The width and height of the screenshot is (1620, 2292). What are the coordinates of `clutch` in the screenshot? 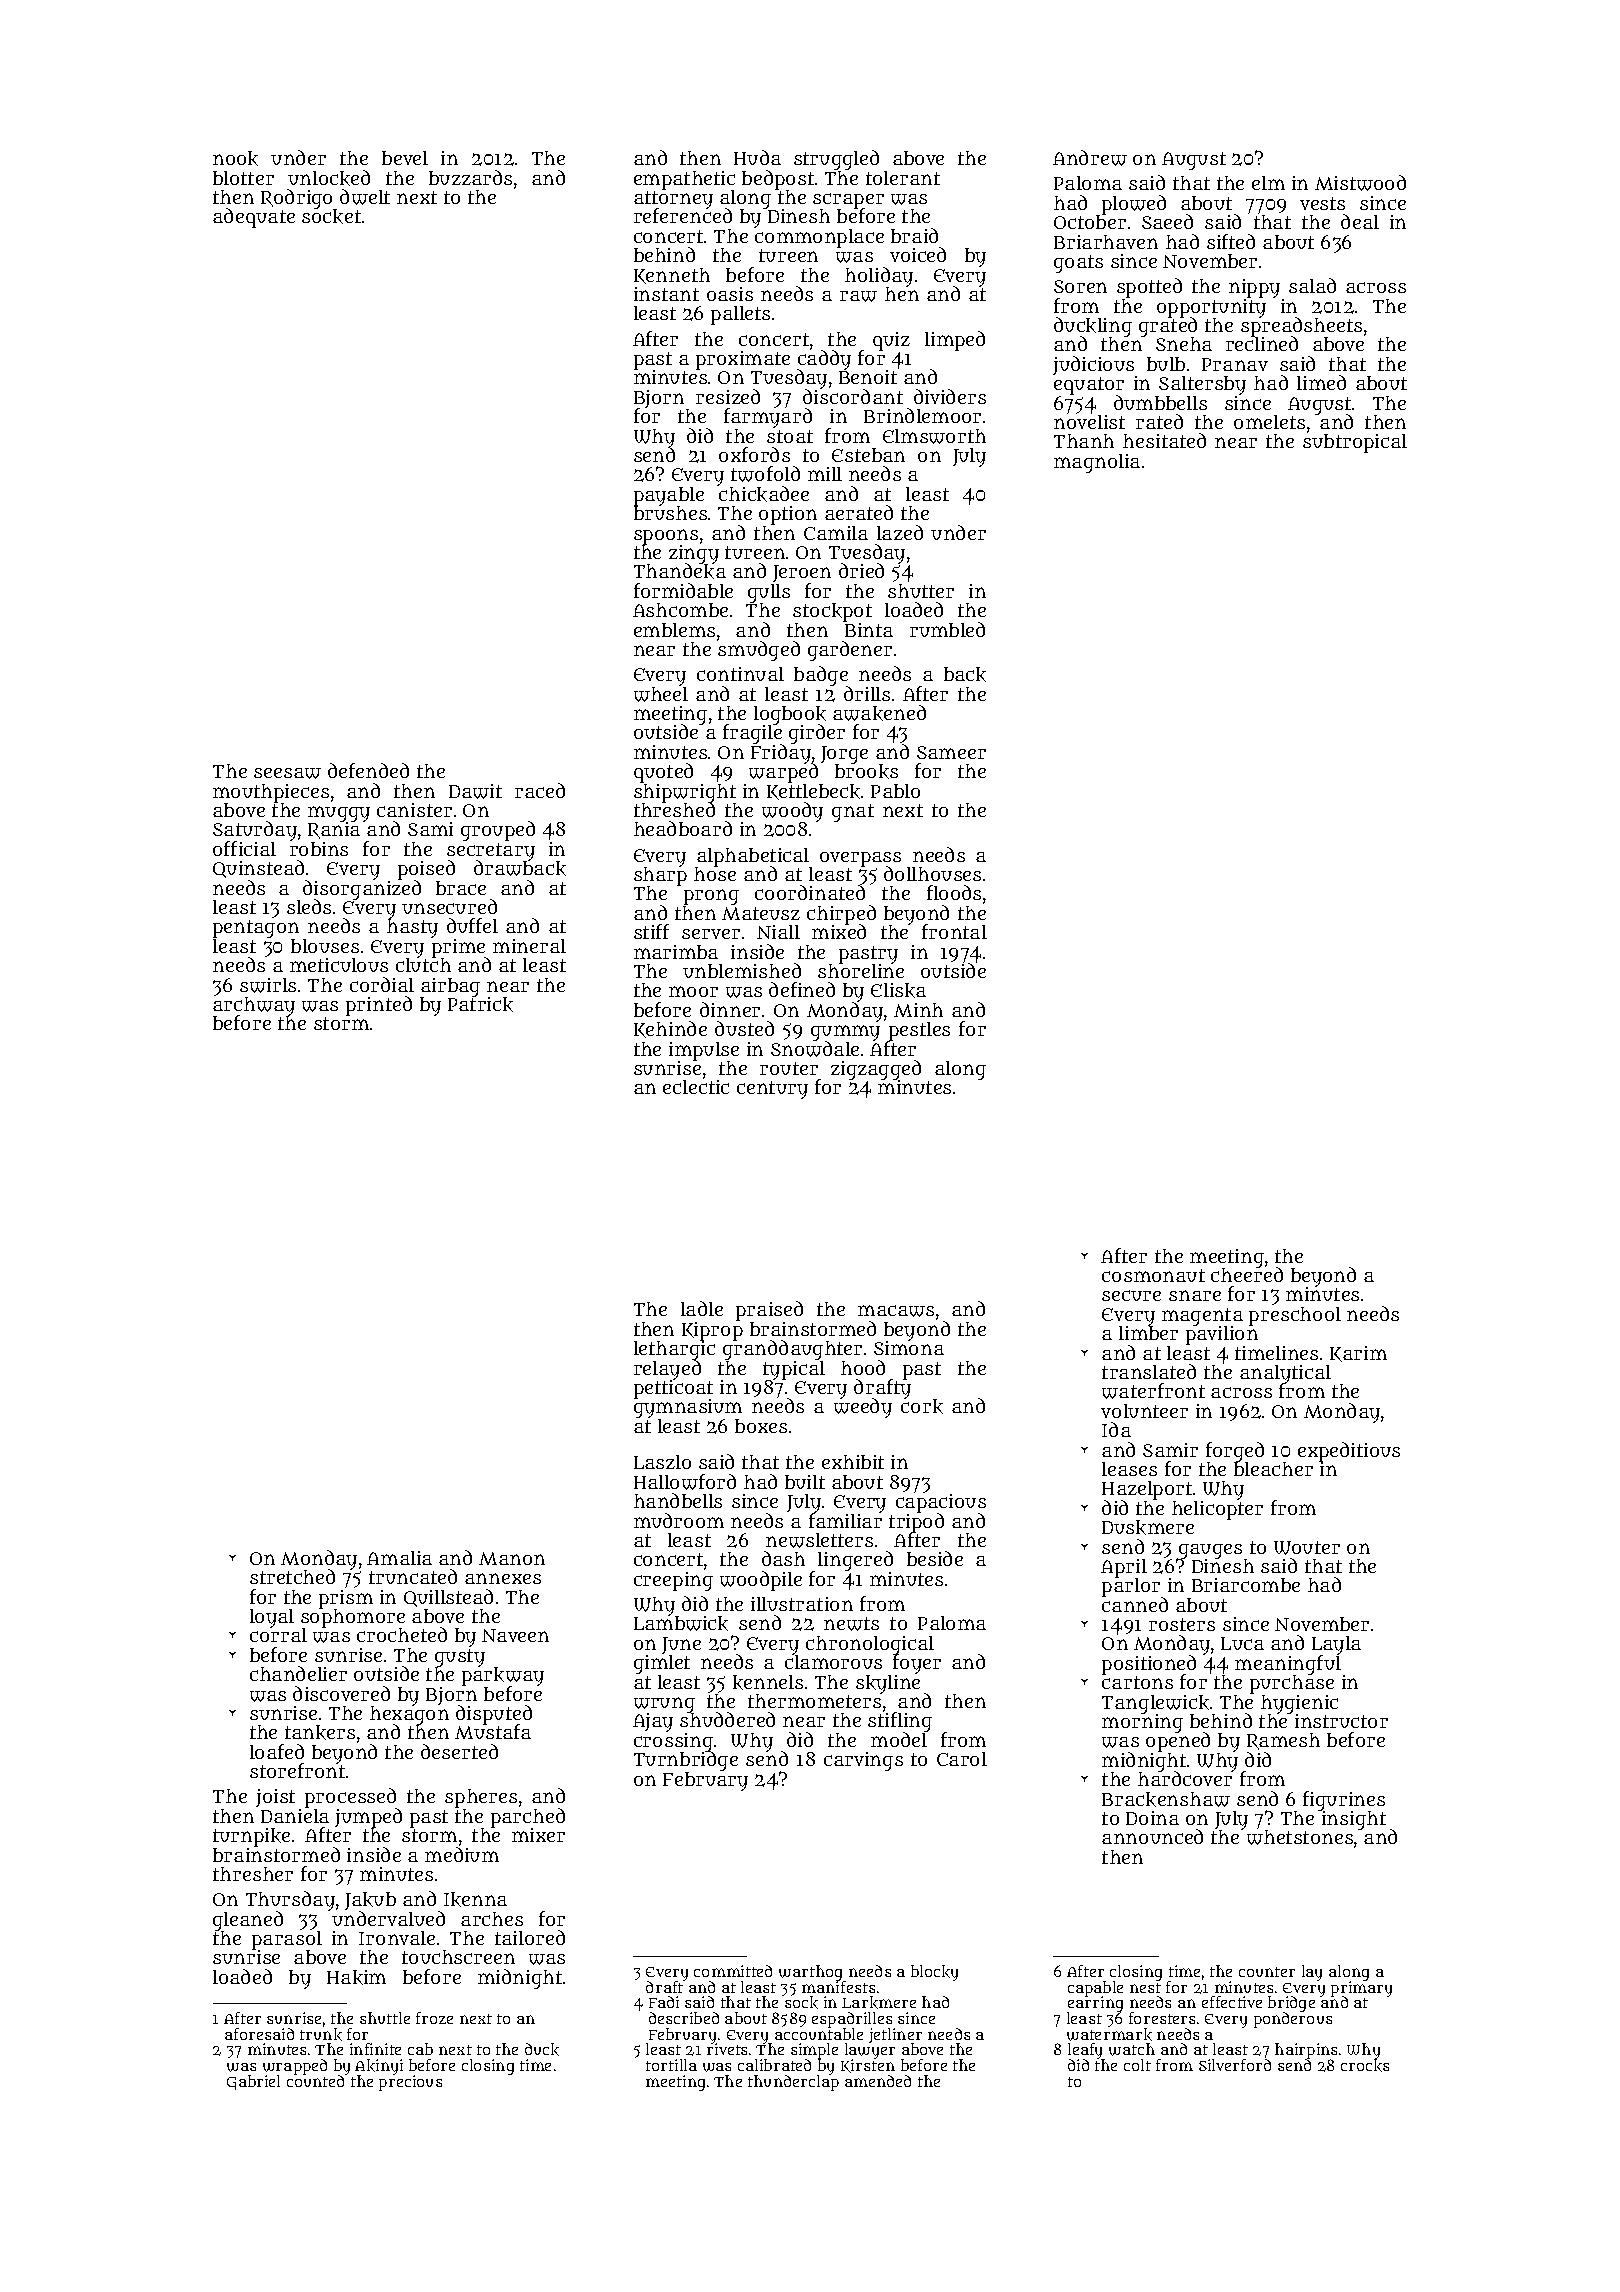 It's located at (423, 965).
